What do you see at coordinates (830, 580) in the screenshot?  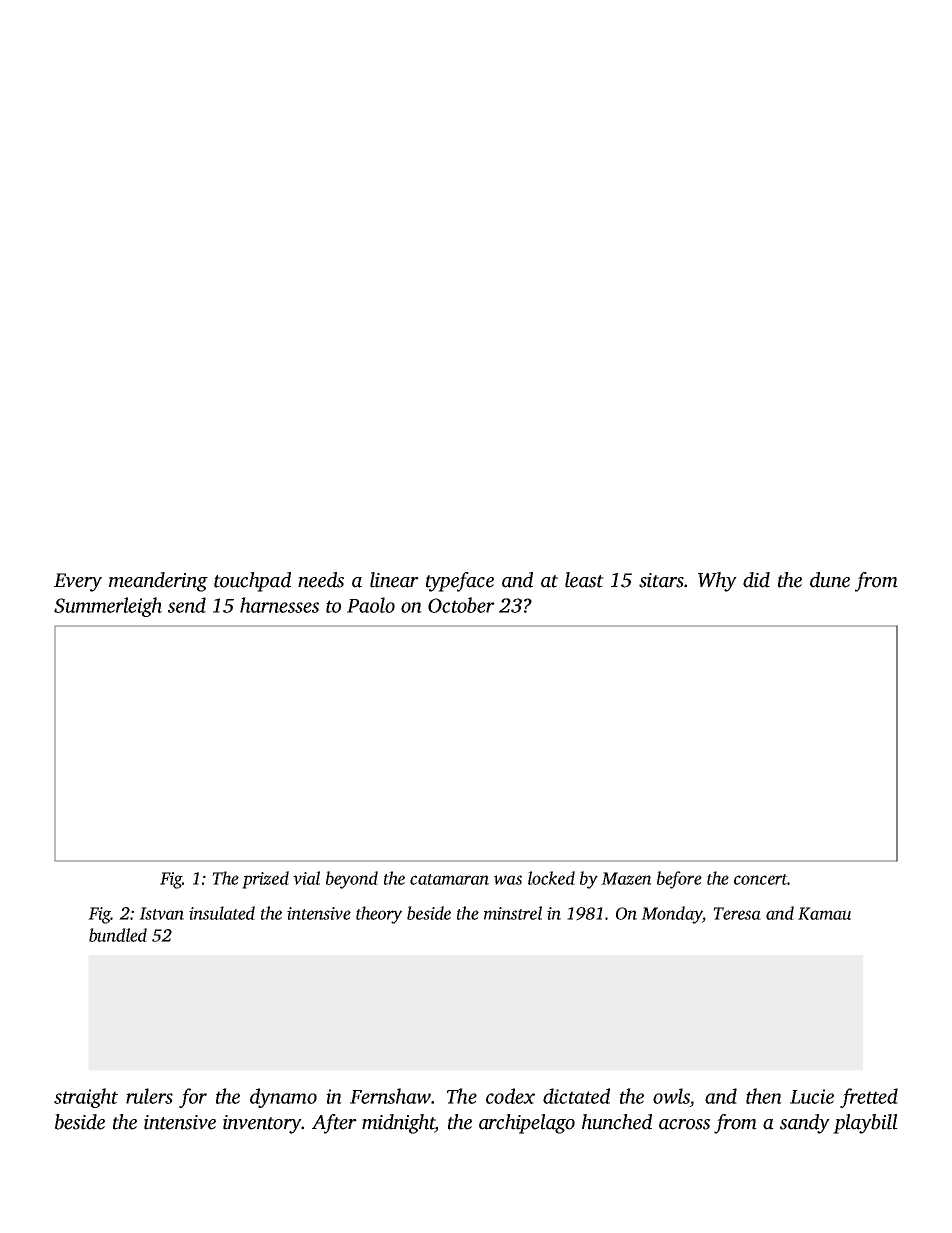 I see `dune` at bounding box center [830, 580].
